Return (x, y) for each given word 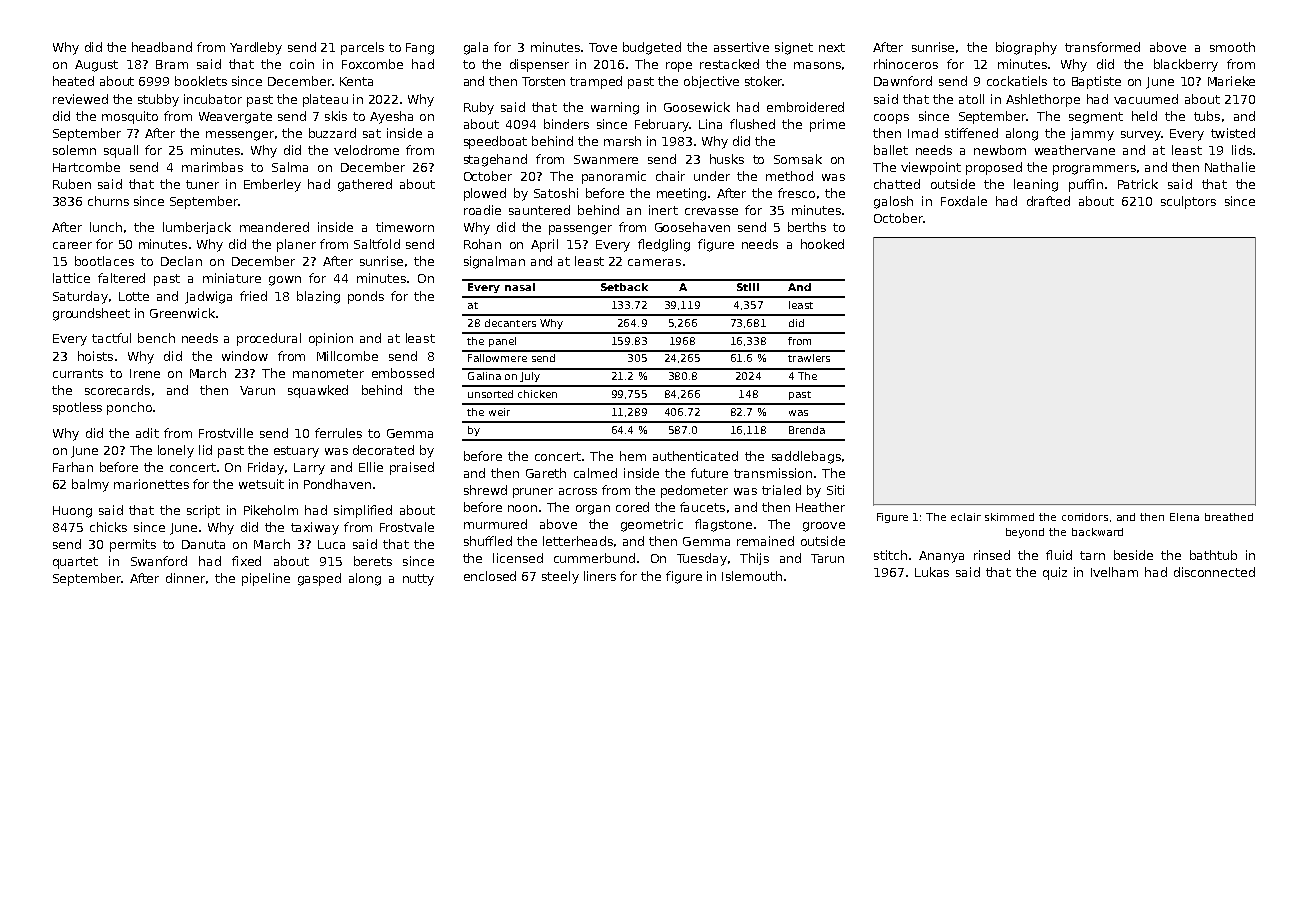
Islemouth (752, 576)
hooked (822, 244)
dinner (185, 578)
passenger (580, 230)
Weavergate (235, 118)
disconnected (1214, 572)
